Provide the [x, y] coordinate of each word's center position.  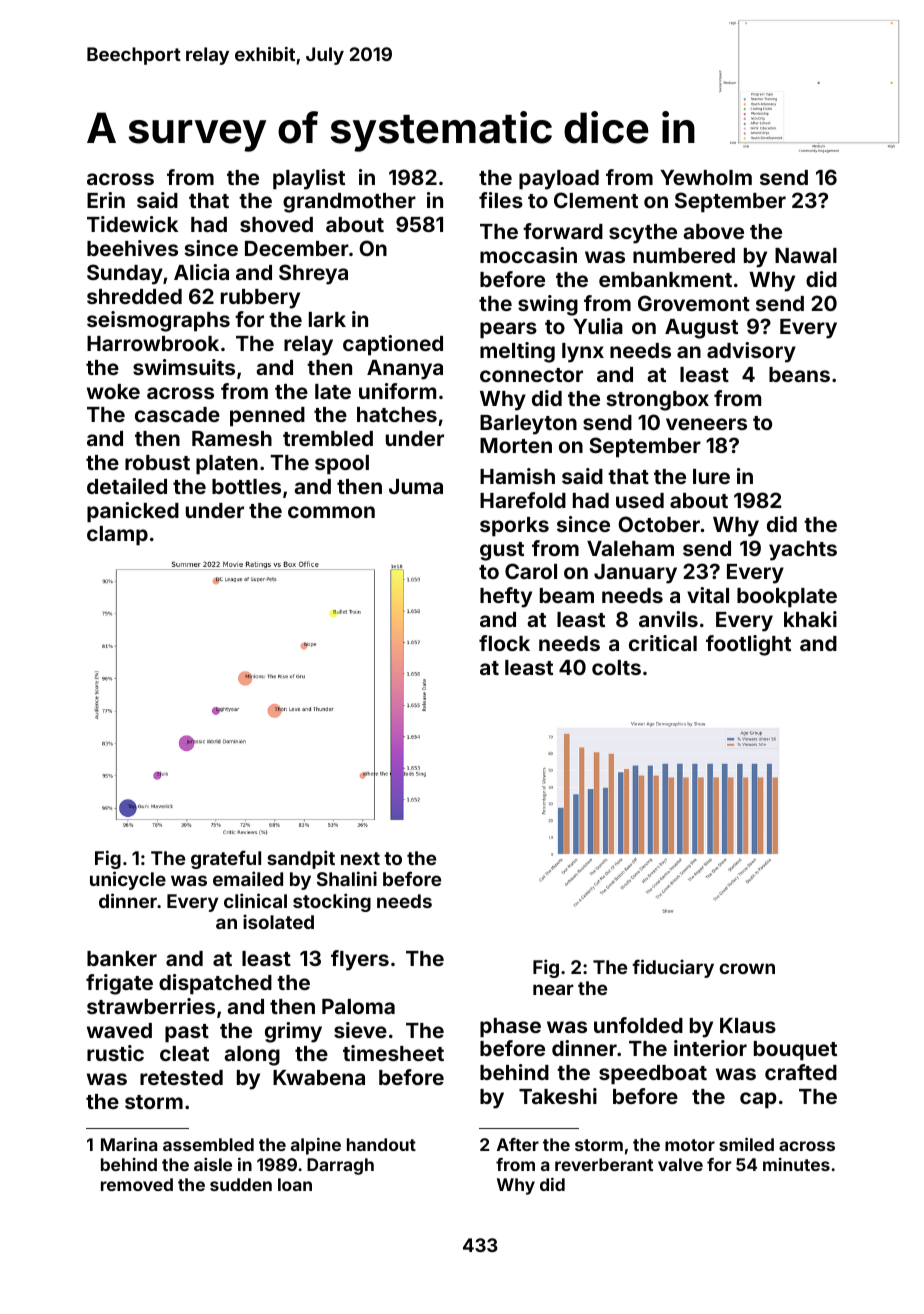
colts [616, 667]
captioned [393, 345]
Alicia [201, 272]
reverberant [604, 1164]
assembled [208, 1144]
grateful [226, 859]
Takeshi [558, 1096]
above [713, 231]
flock [504, 643]
